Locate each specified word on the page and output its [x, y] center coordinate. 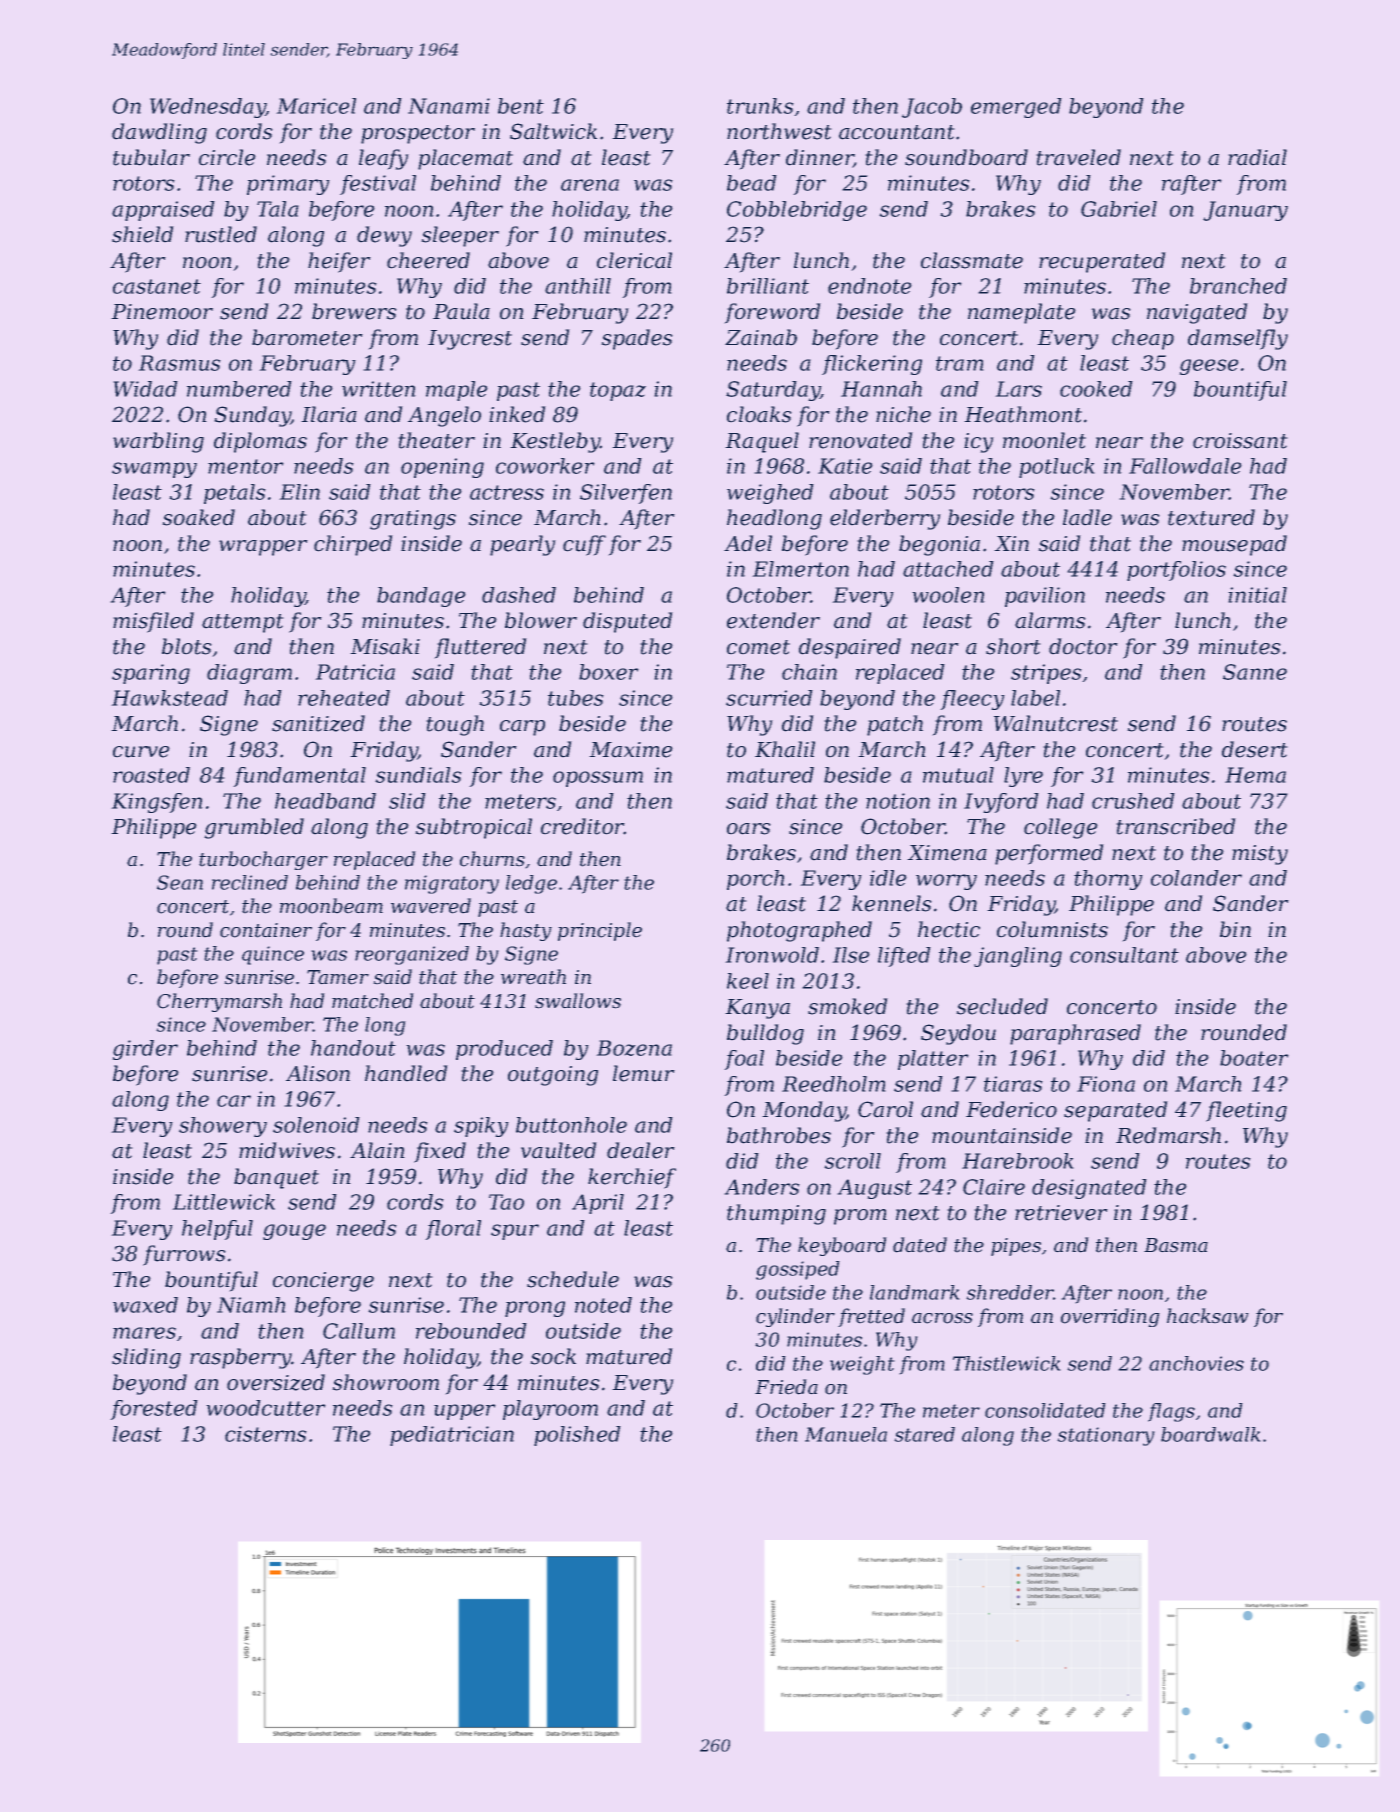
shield [142, 234]
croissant [1240, 441]
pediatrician [452, 1436]
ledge [531, 884]
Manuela [846, 1434]
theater [437, 440]
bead [751, 183]
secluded [1002, 1006]
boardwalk [1210, 1434]
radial [1257, 157]
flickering [872, 365]
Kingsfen [157, 803]
